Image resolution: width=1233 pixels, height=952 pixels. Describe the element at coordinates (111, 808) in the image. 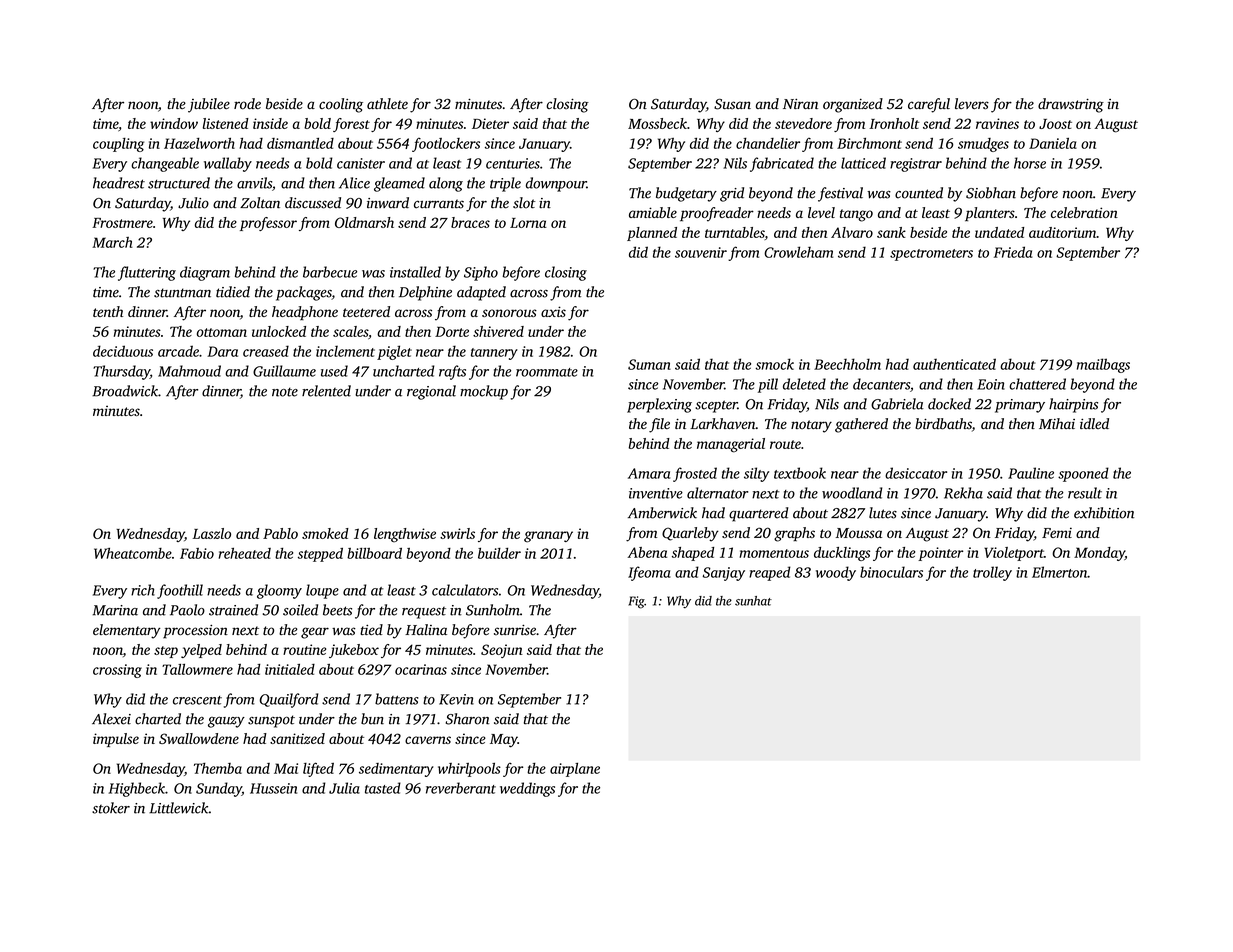

I see `stoker` at that location.
